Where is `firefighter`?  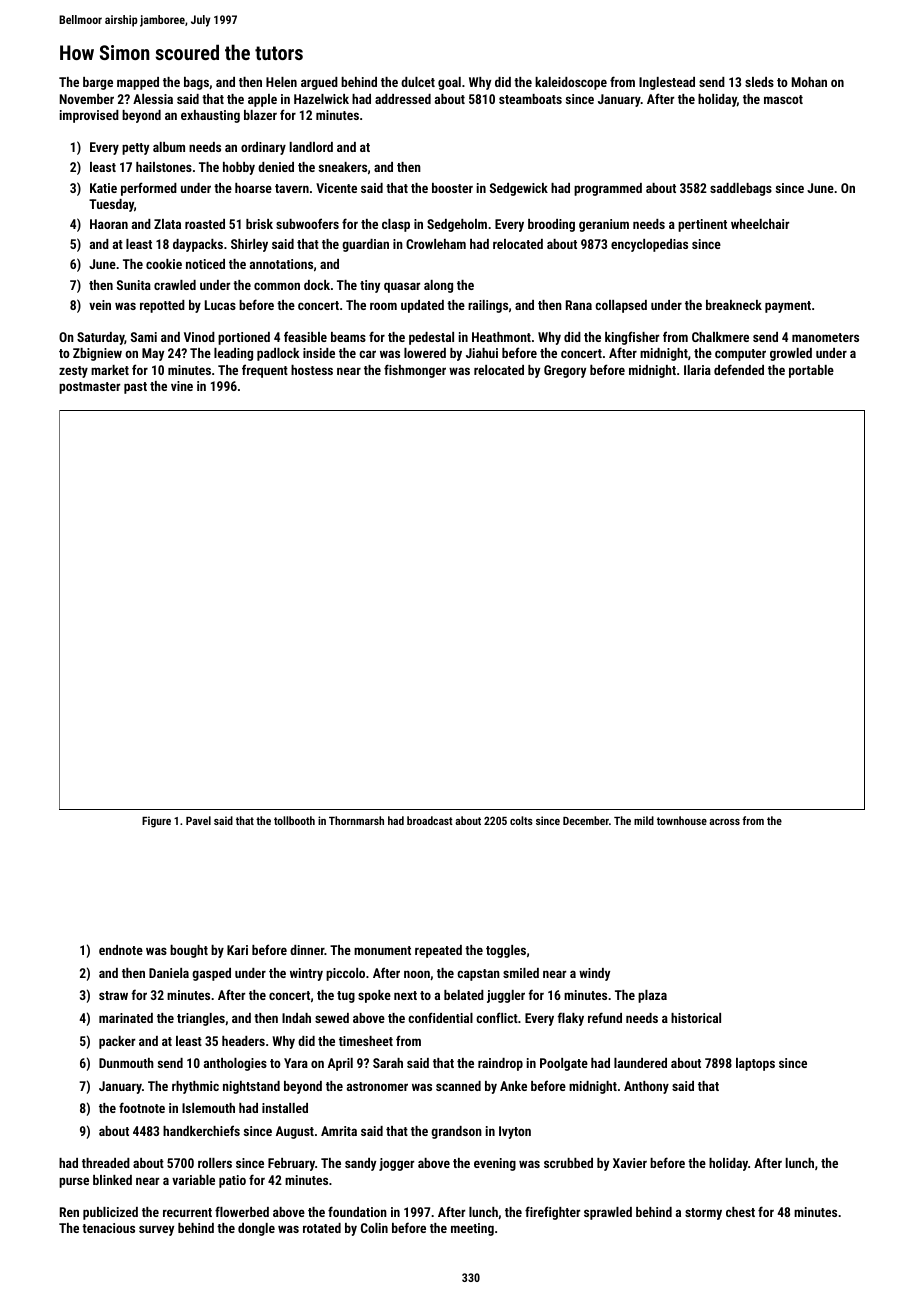
firefighter is located at coordinates (552, 1213).
